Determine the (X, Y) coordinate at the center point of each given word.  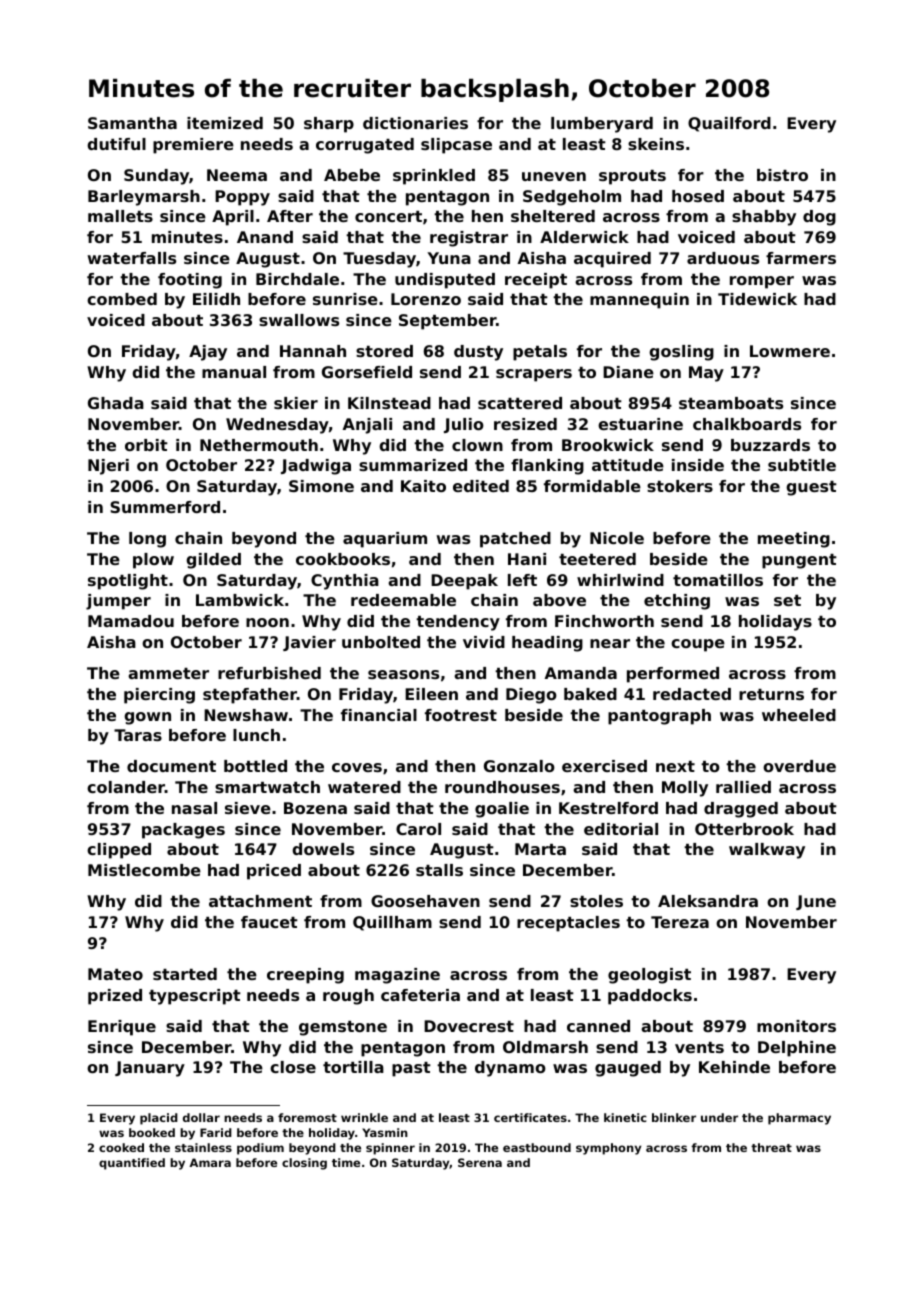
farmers (801, 258)
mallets (120, 216)
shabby (764, 218)
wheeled (799, 715)
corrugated (365, 146)
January (150, 1069)
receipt (536, 281)
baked (590, 694)
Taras (138, 735)
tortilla (353, 1067)
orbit (146, 445)
